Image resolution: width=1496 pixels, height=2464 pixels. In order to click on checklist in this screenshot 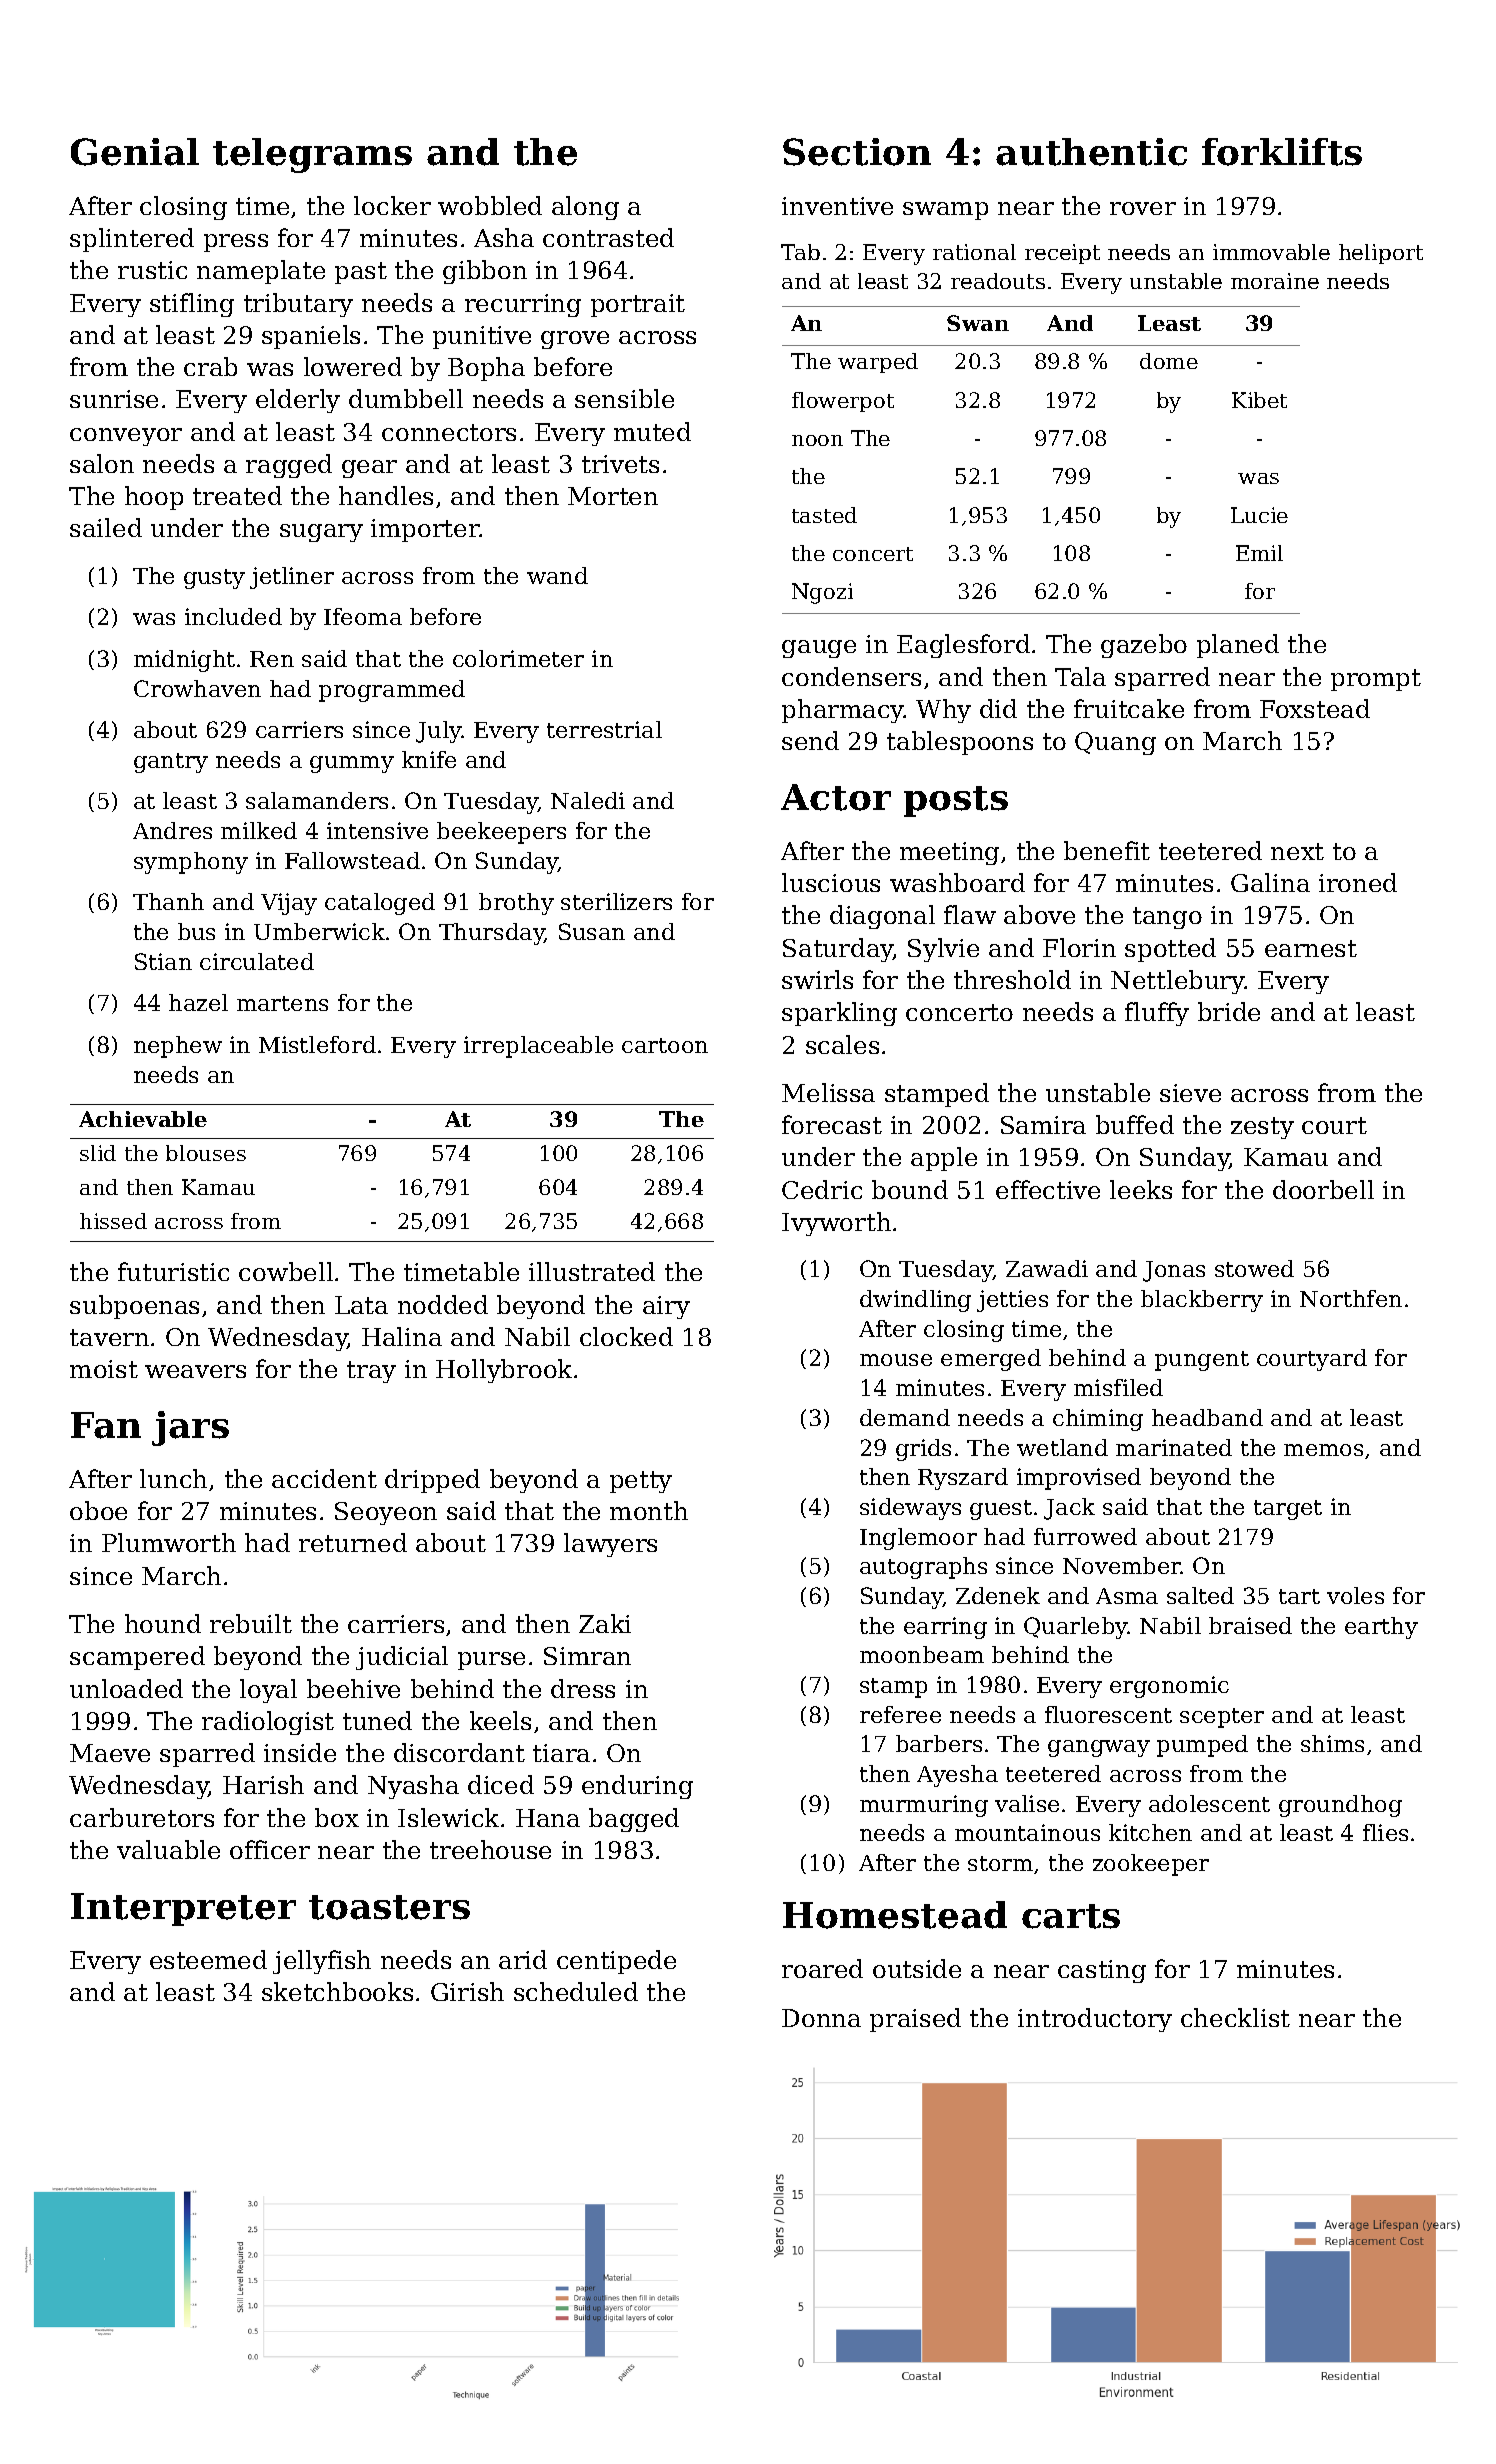, I will do `click(1235, 2017)`.
